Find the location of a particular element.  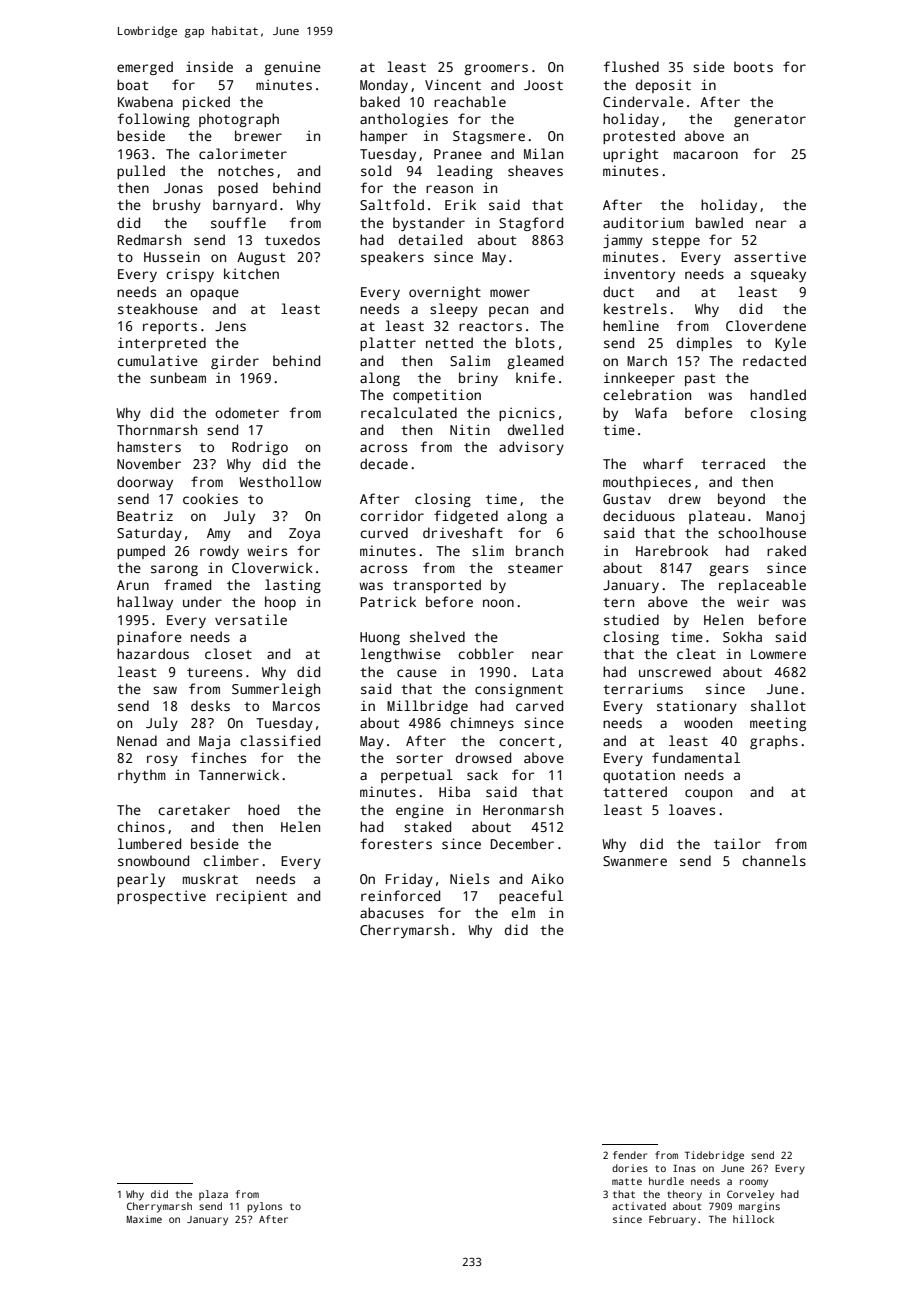

shallot is located at coordinates (778, 705).
